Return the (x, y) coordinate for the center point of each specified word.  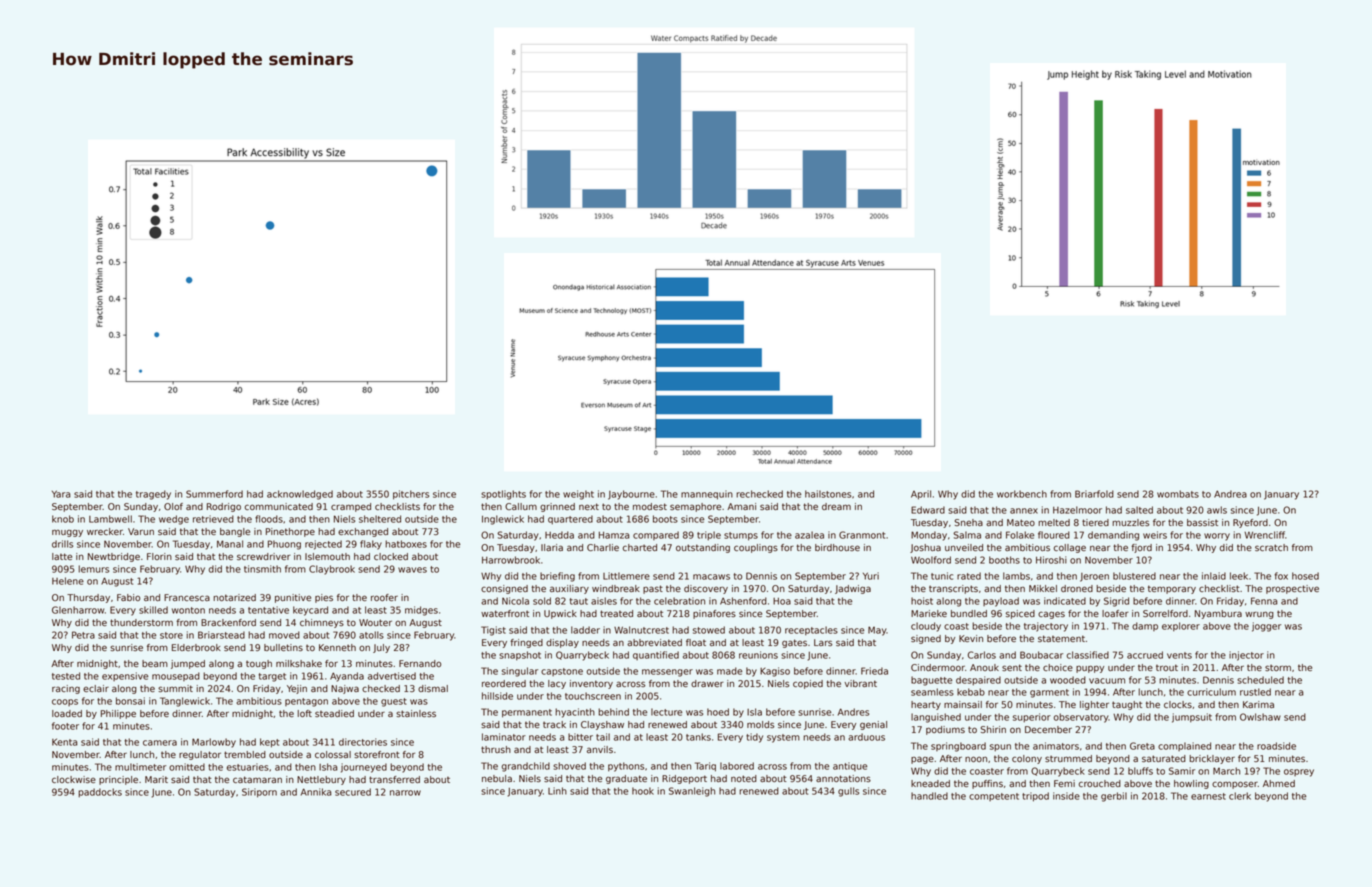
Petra (83, 635)
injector (1246, 656)
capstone (562, 672)
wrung (1259, 615)
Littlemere (626, 576)
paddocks (100, 793)
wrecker (105, 531)
